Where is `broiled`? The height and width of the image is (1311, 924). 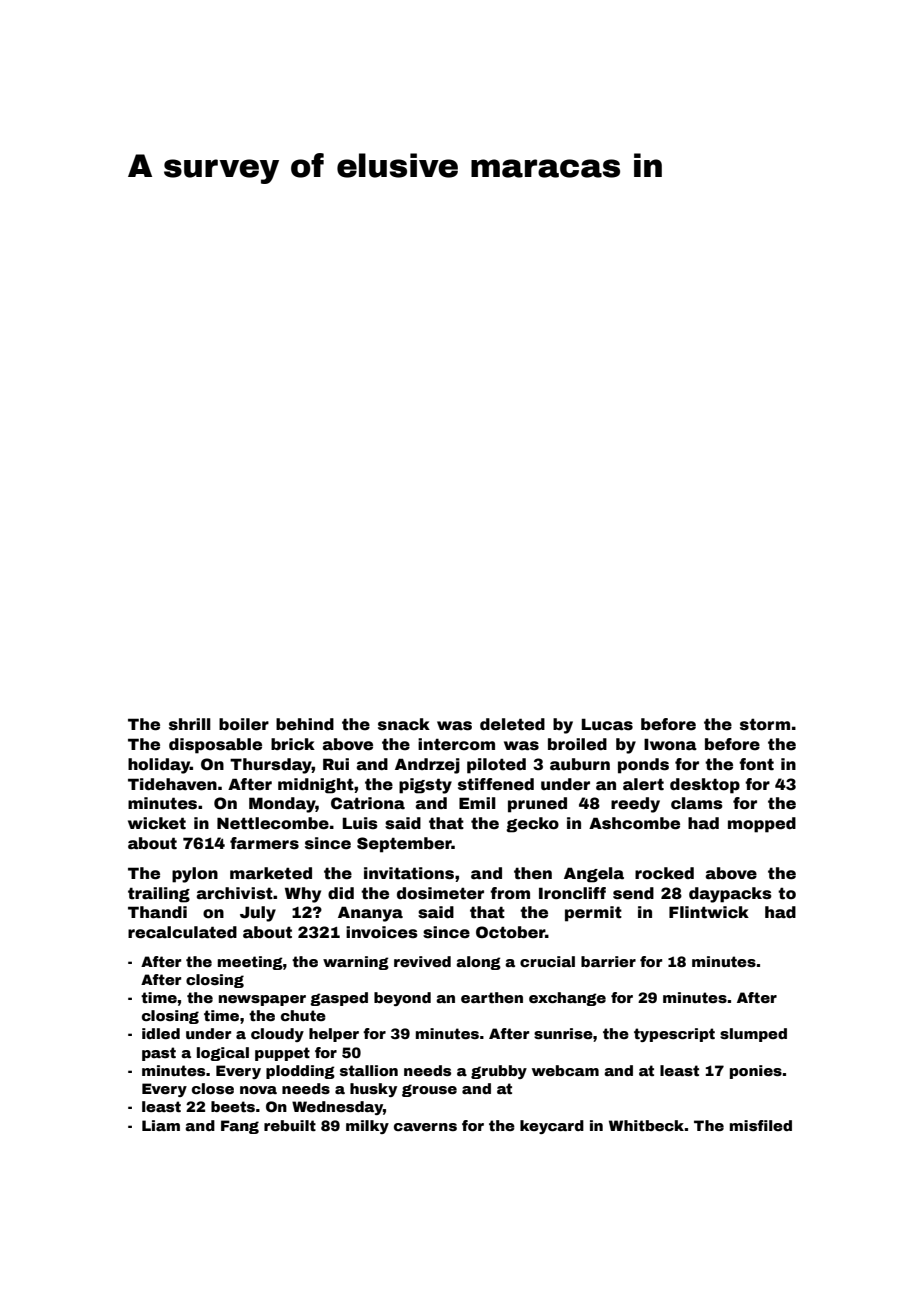
broiled is located at coordinates (577, 744).
